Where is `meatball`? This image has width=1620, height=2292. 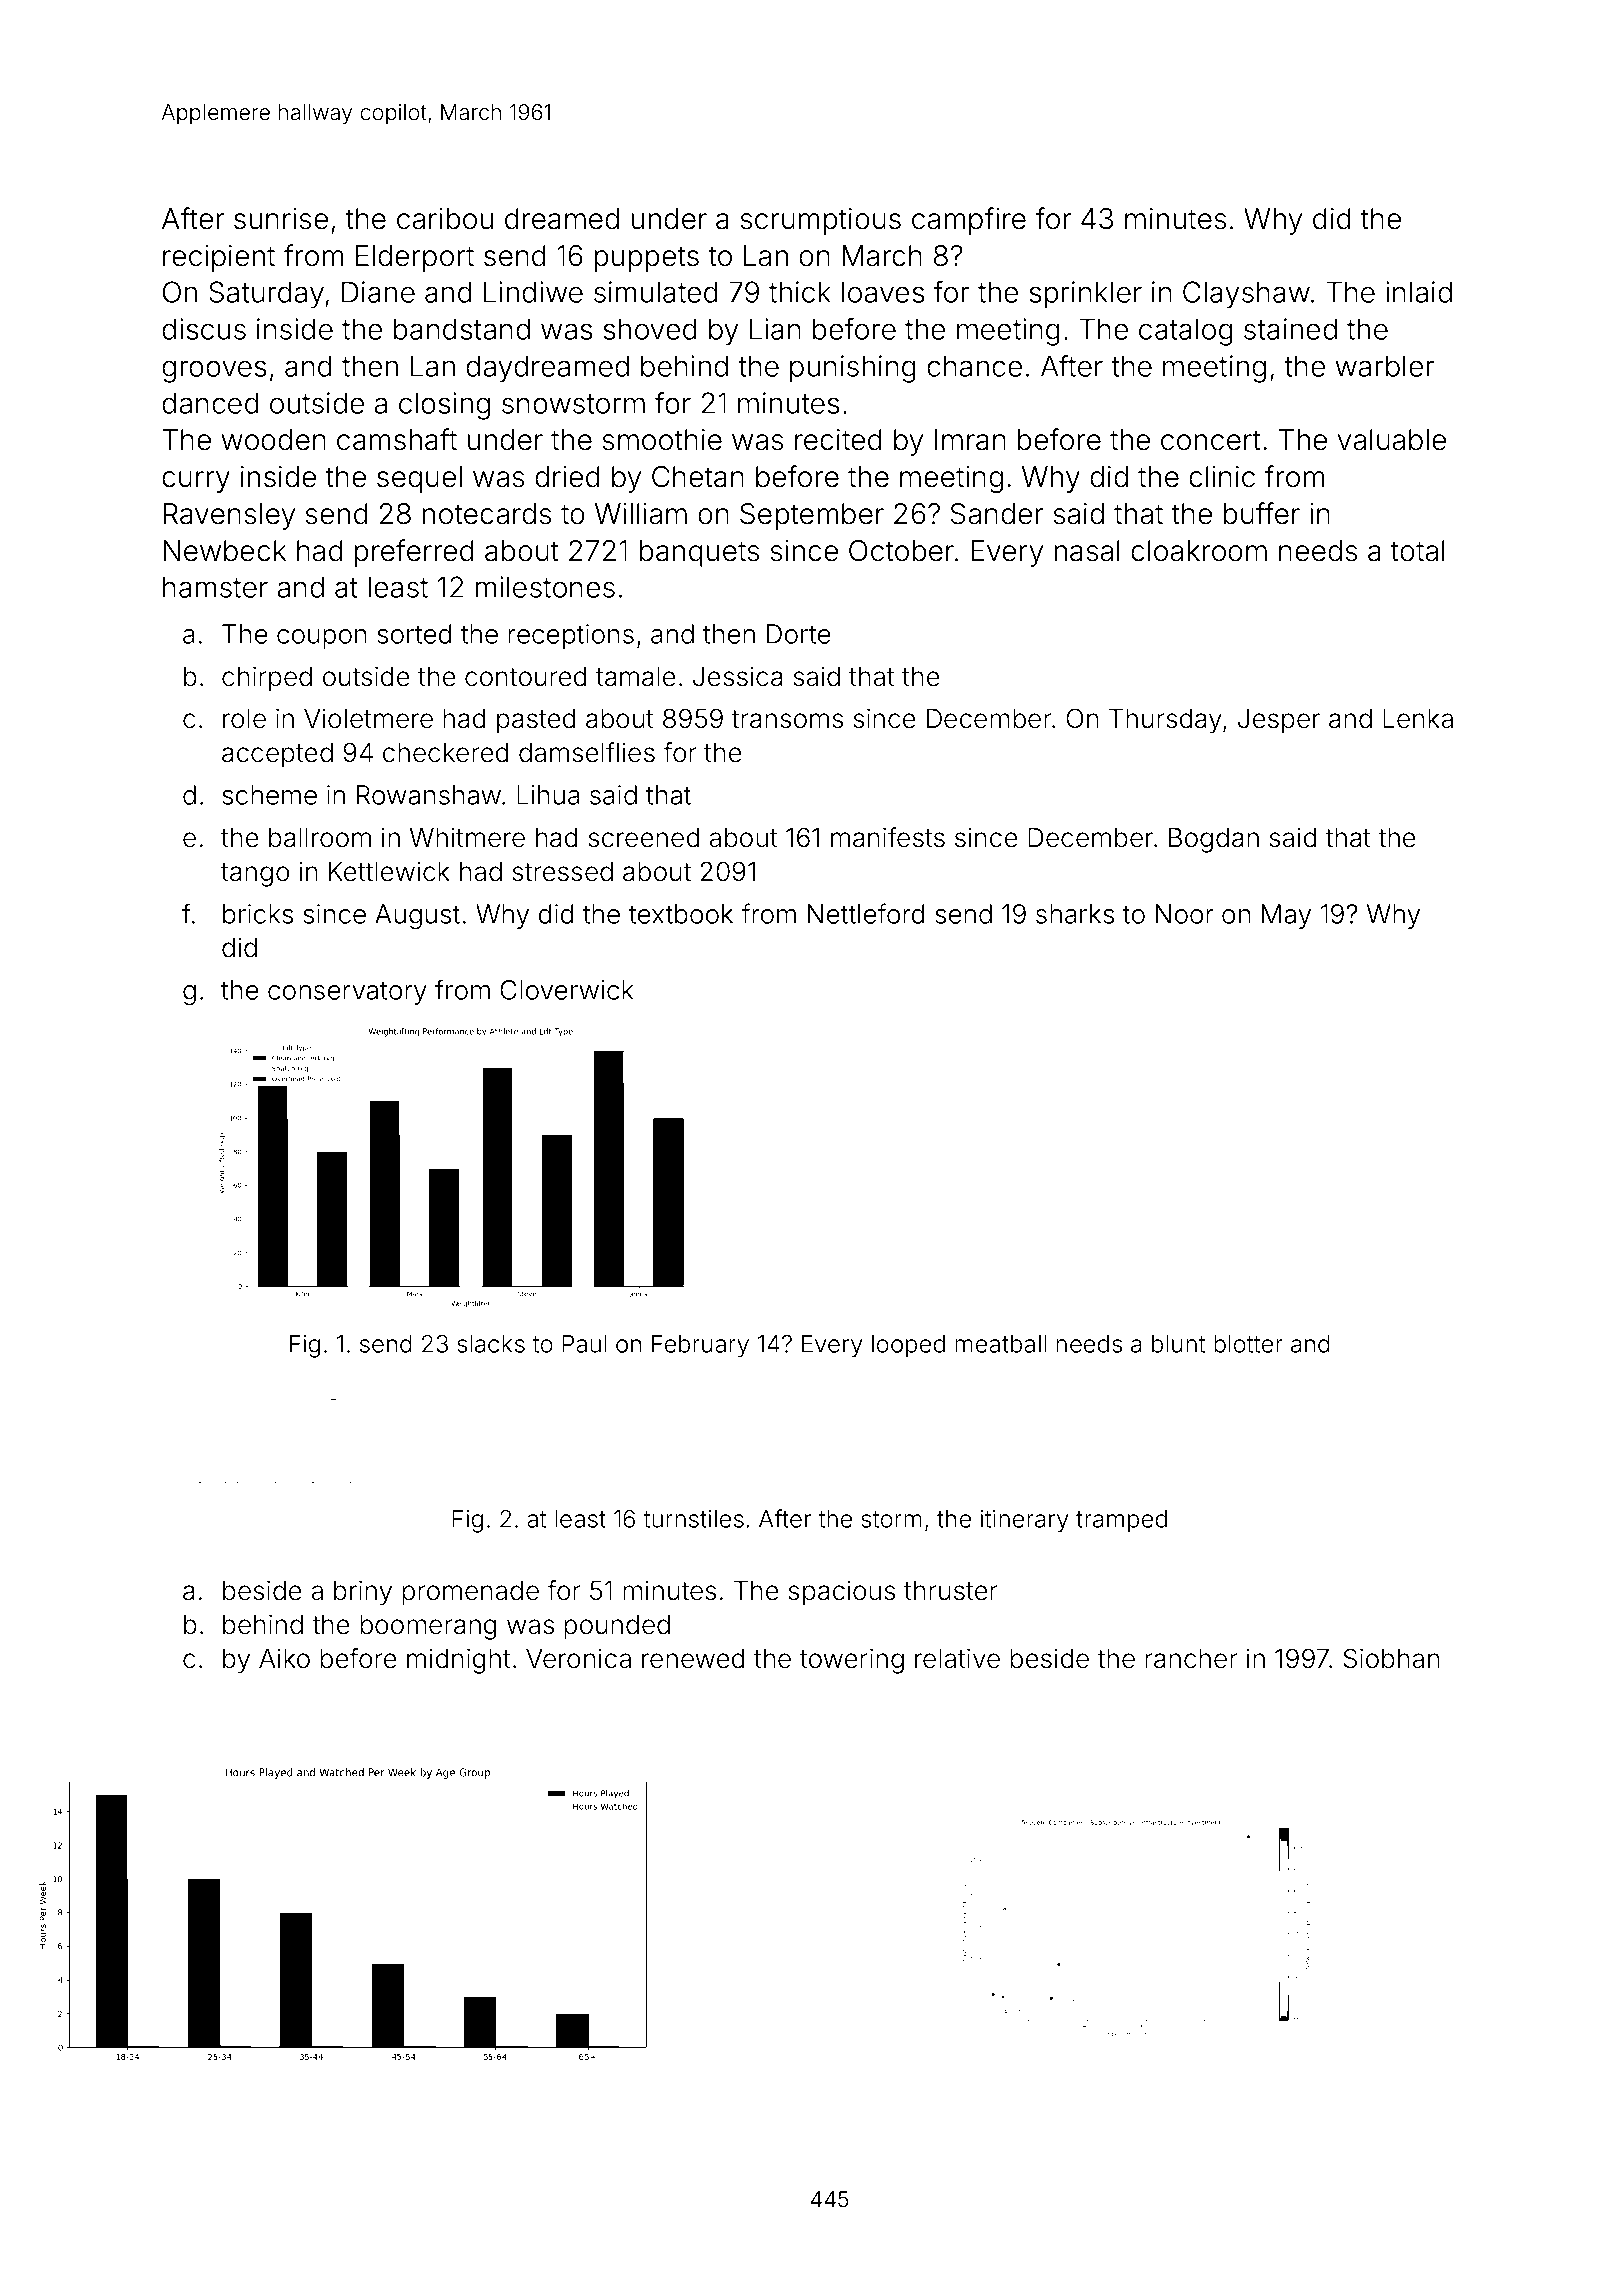
meatball is located at coordinates (1000, 1344).
